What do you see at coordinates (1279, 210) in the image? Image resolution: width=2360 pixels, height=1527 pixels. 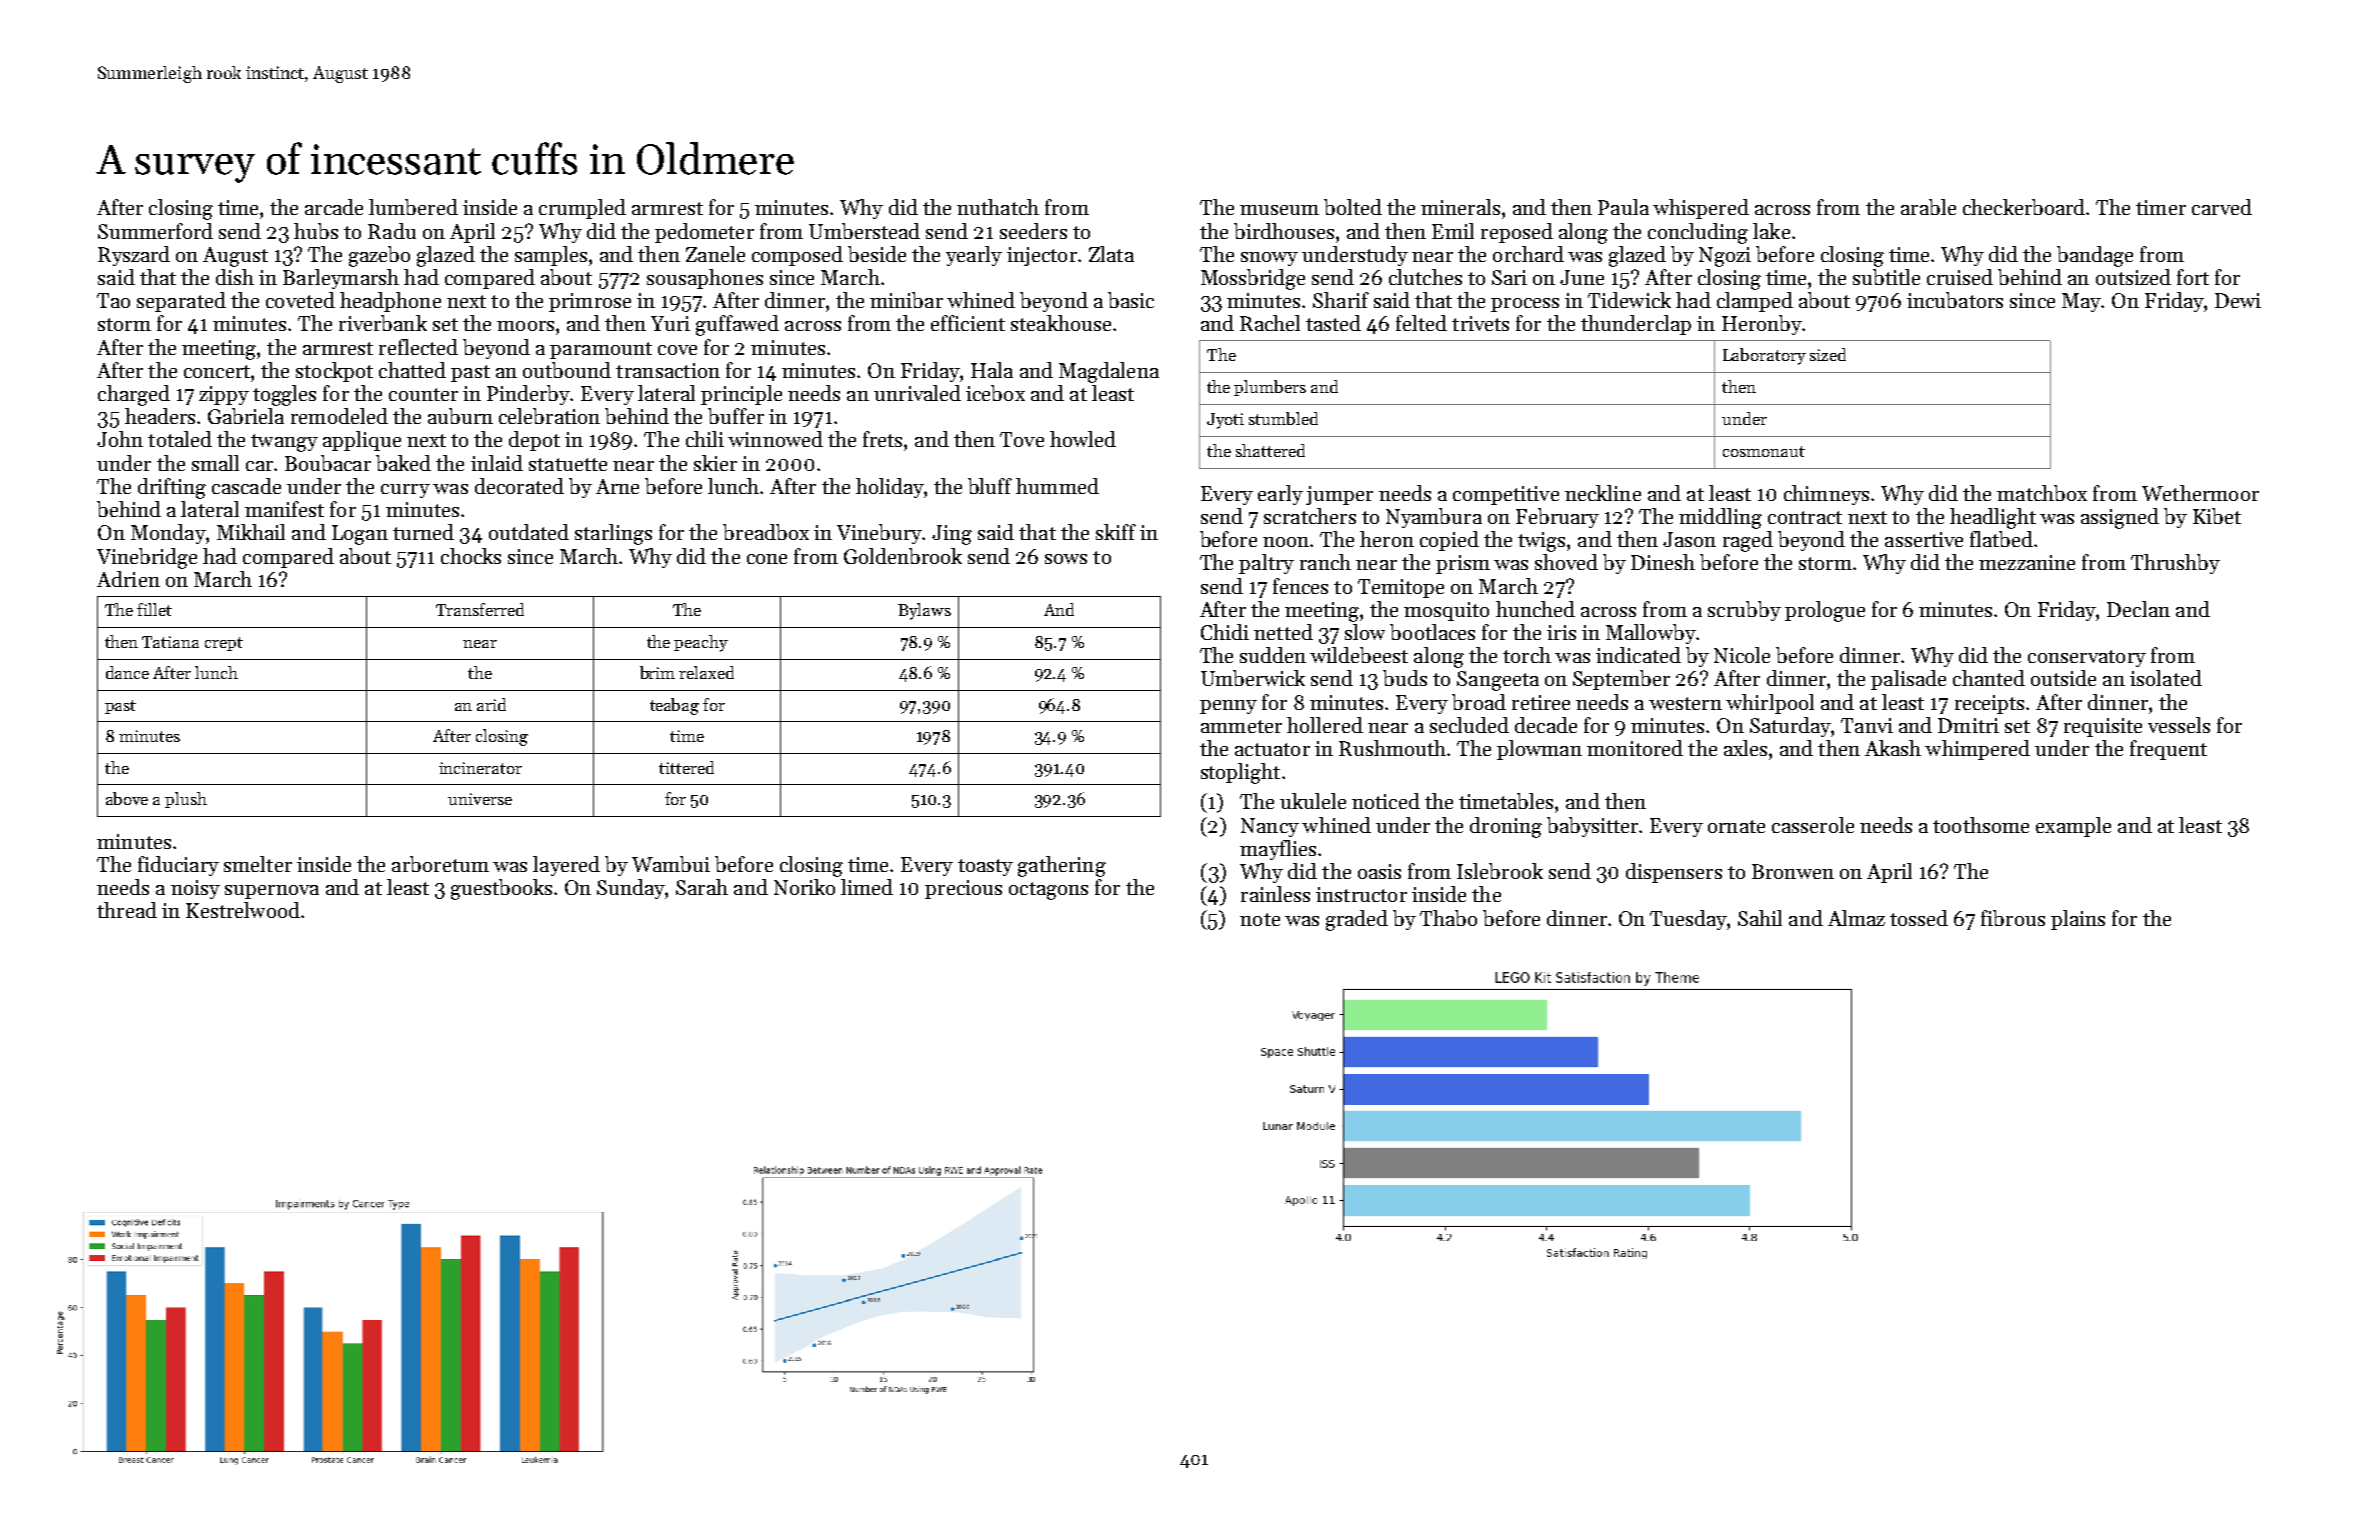 I see `museum` at bounding box center [1279, 210].
